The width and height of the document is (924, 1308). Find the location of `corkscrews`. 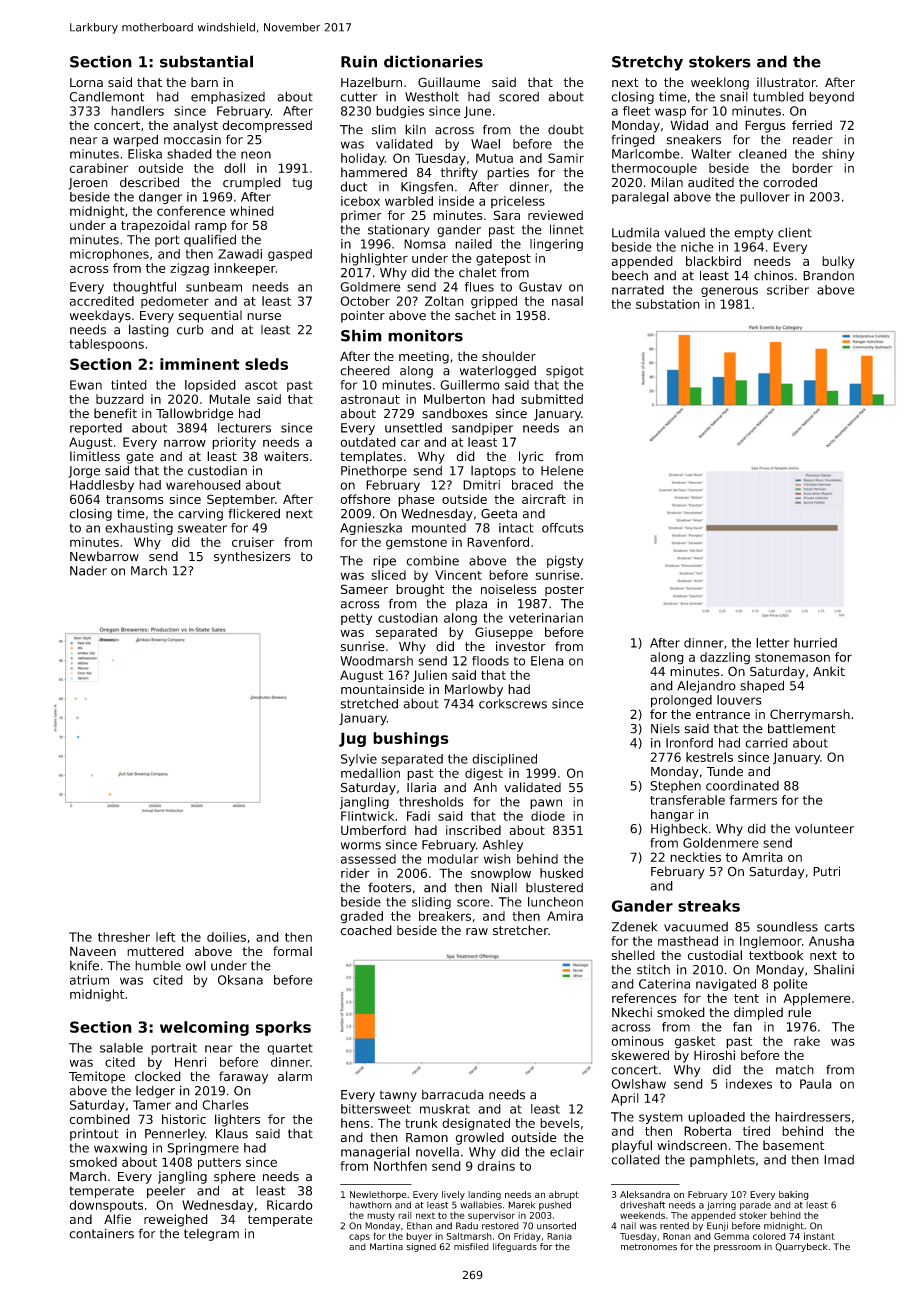

corkscrews is located at coordinates (513, 704).
